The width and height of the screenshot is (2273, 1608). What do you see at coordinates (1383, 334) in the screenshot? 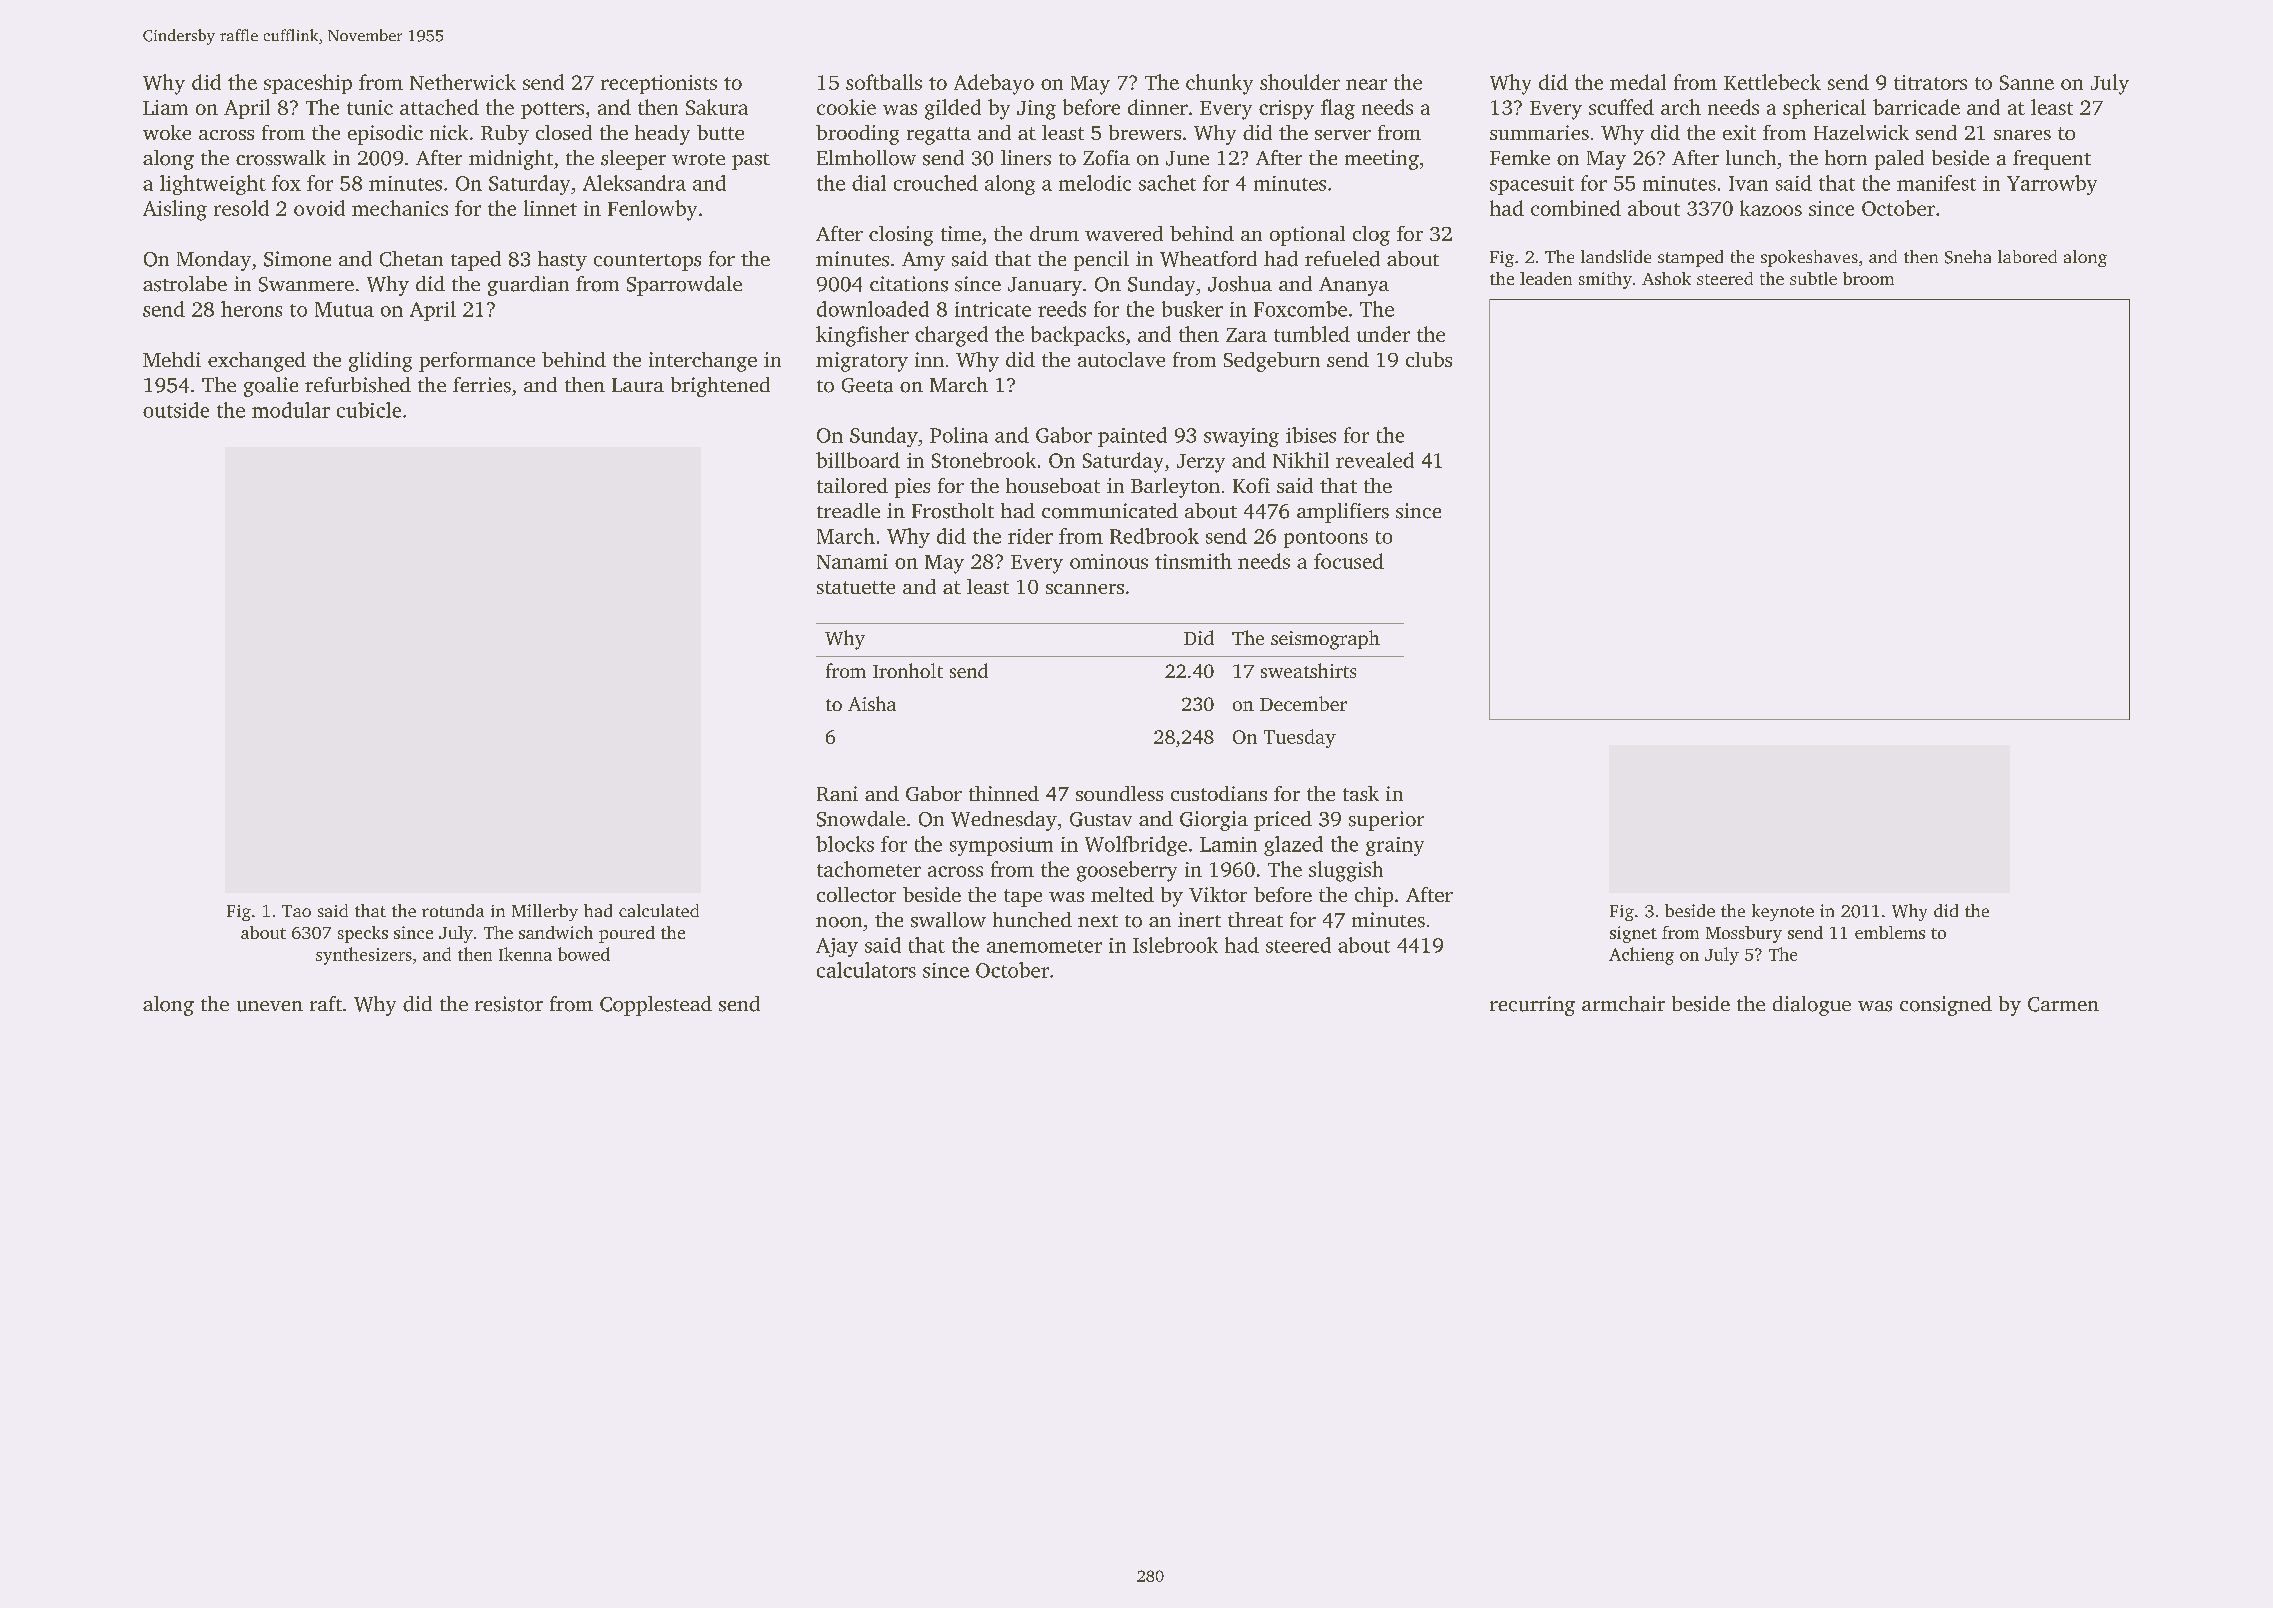
I see `under` at bounding box center [1383, 334].
